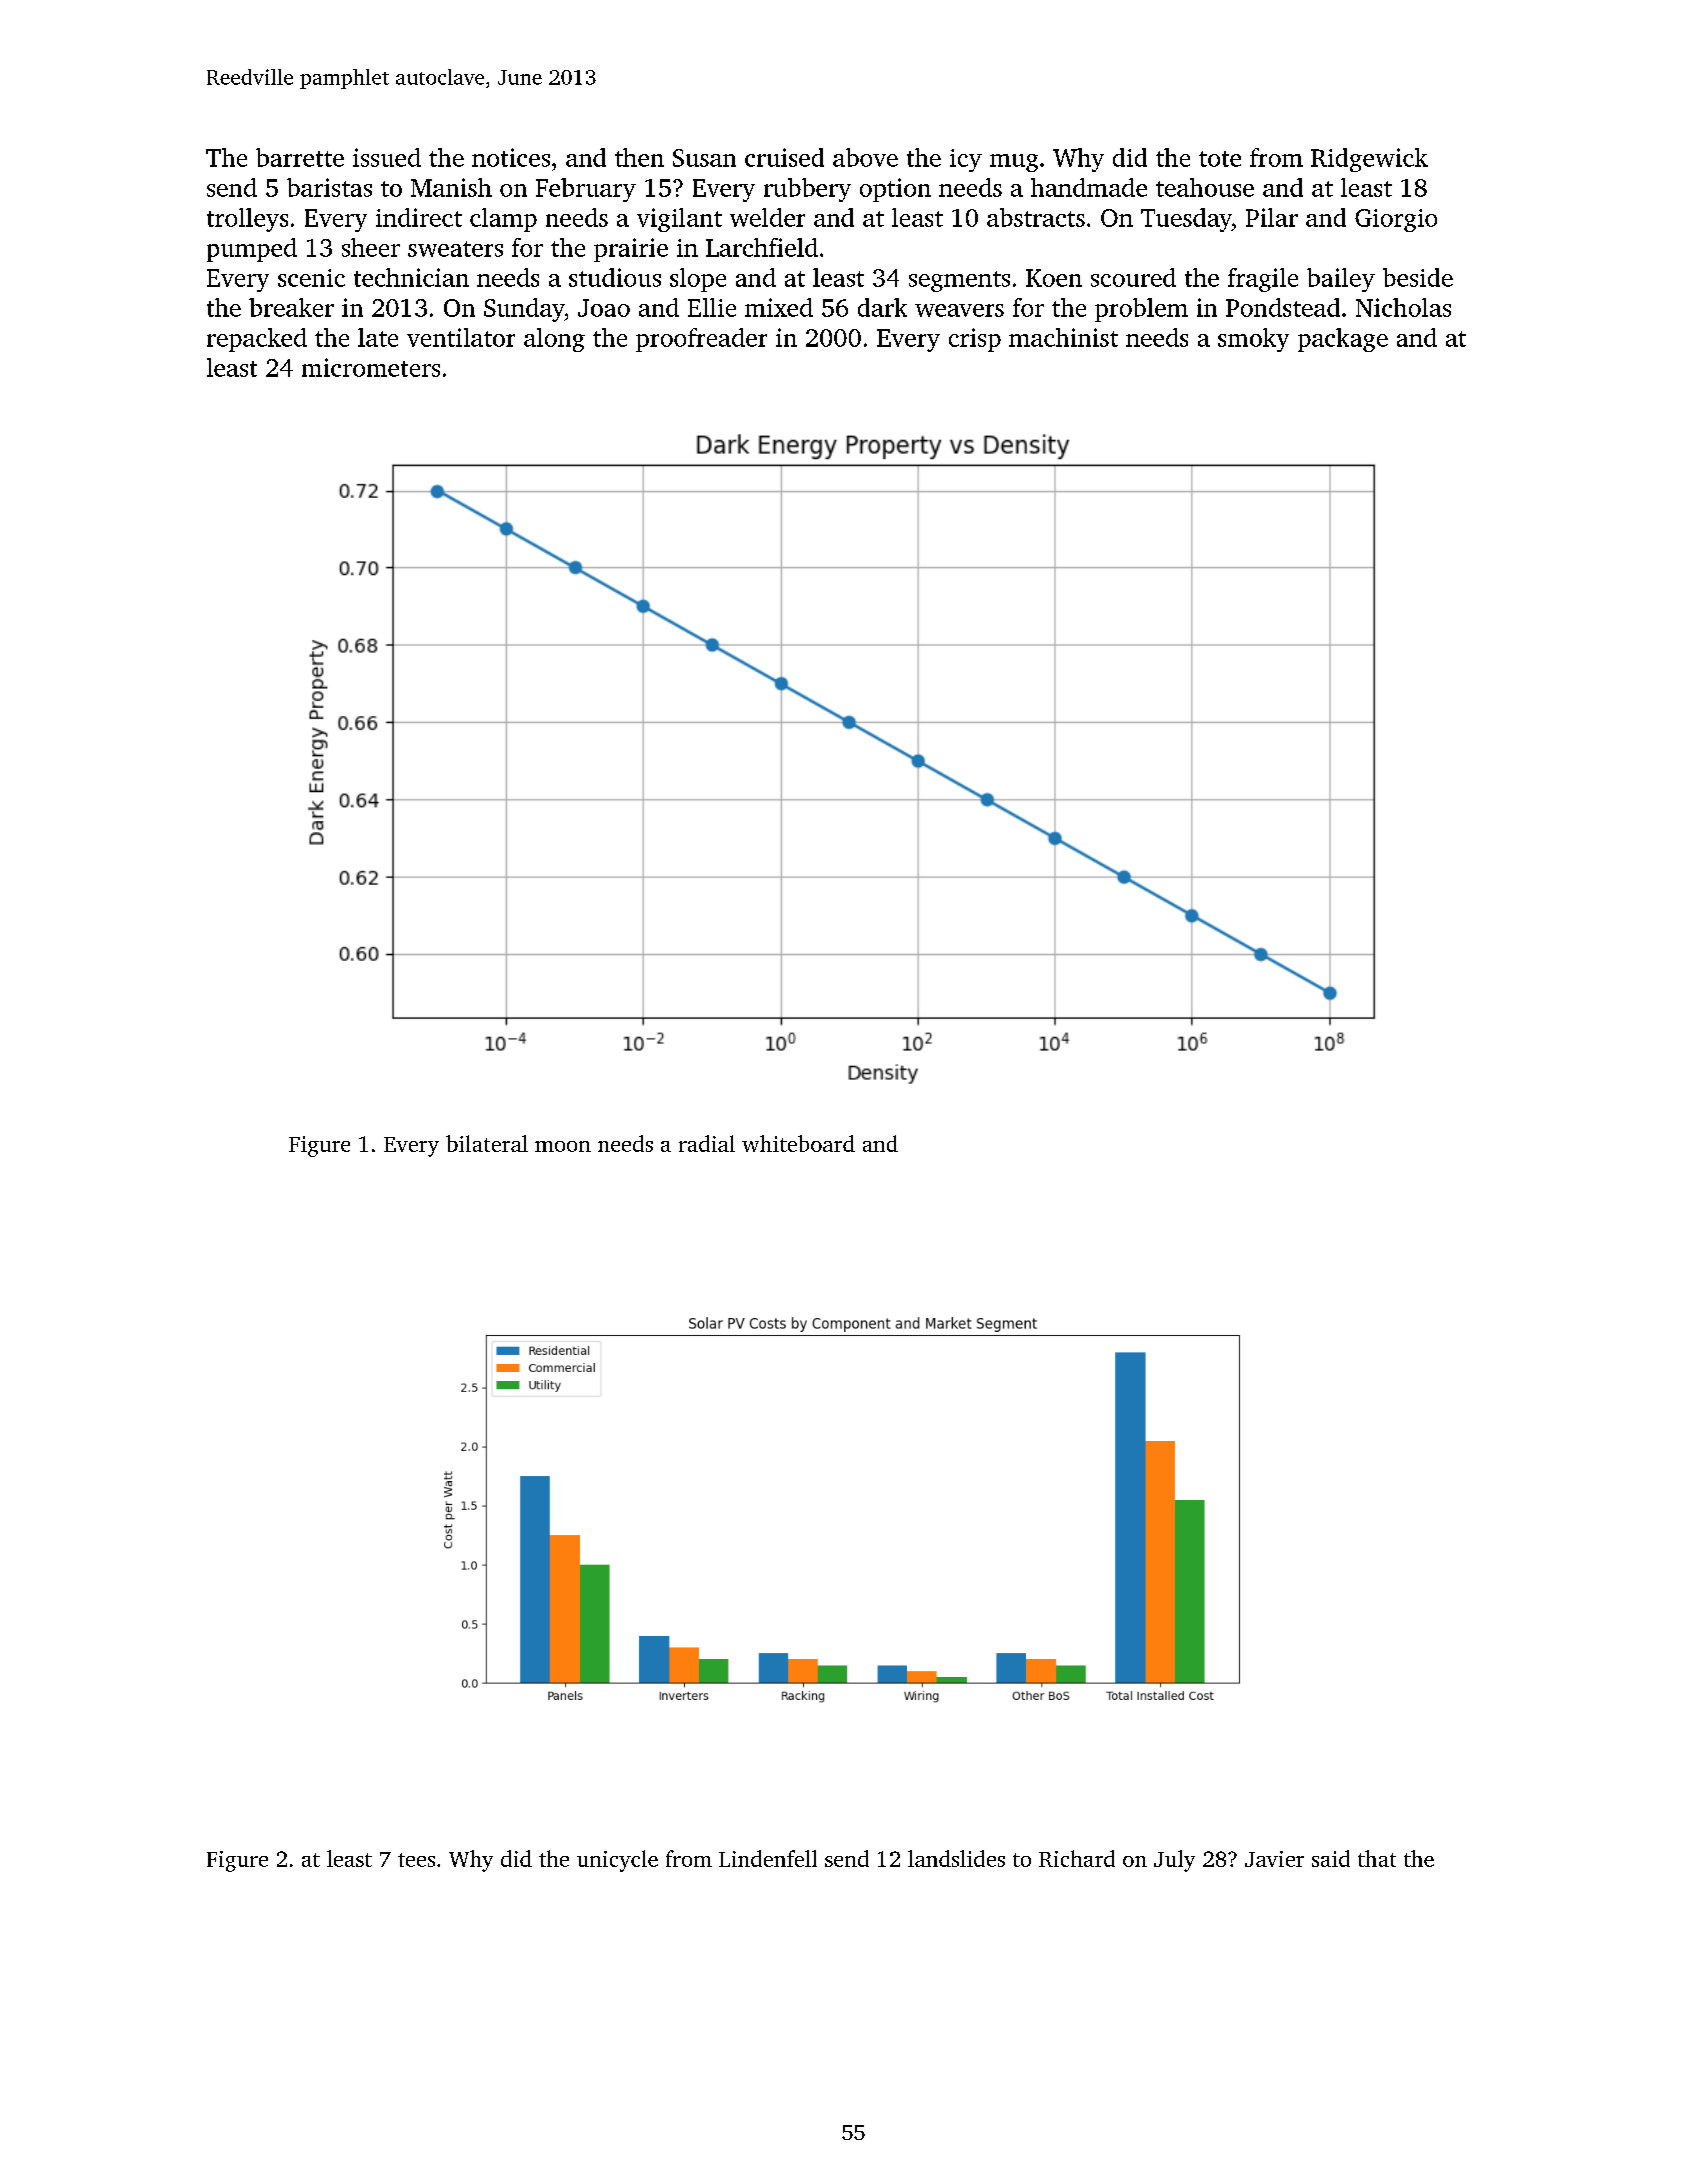 This page has width=1683, height=2178. I want to click on moon, so click(563, 1146).
